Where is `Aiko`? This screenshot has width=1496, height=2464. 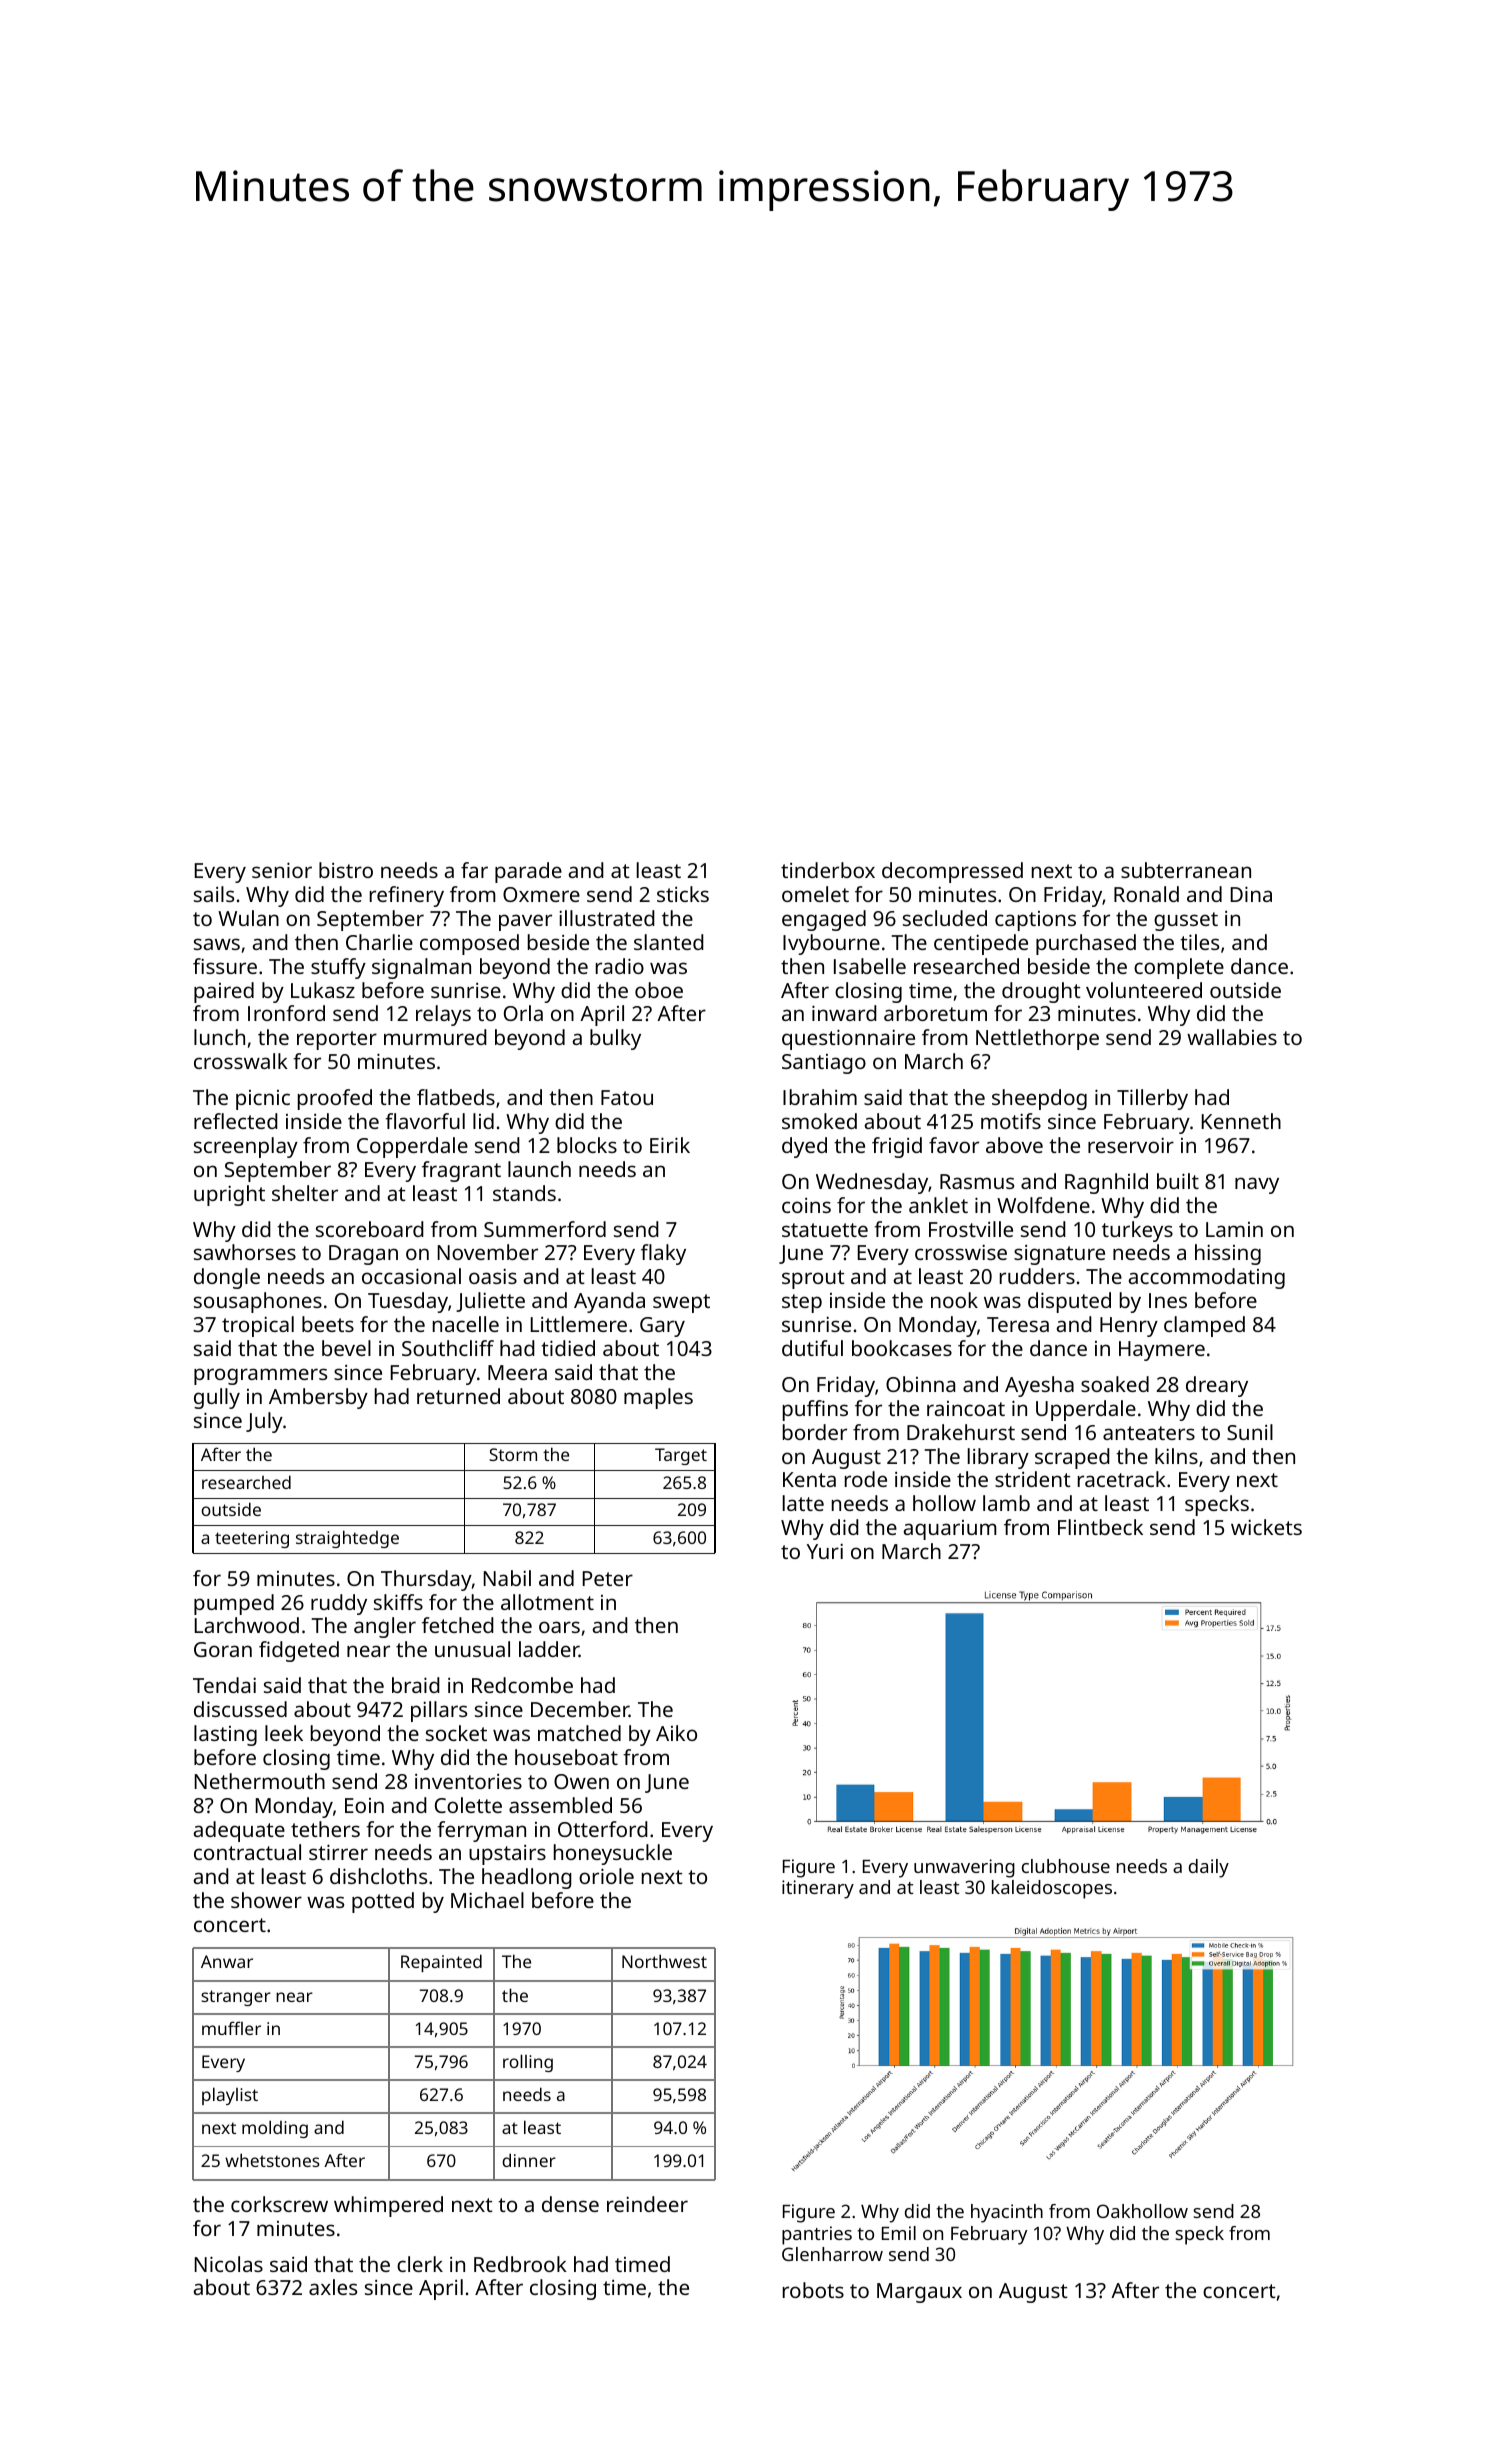
Aiko is located at coordinates (676, 1733).
